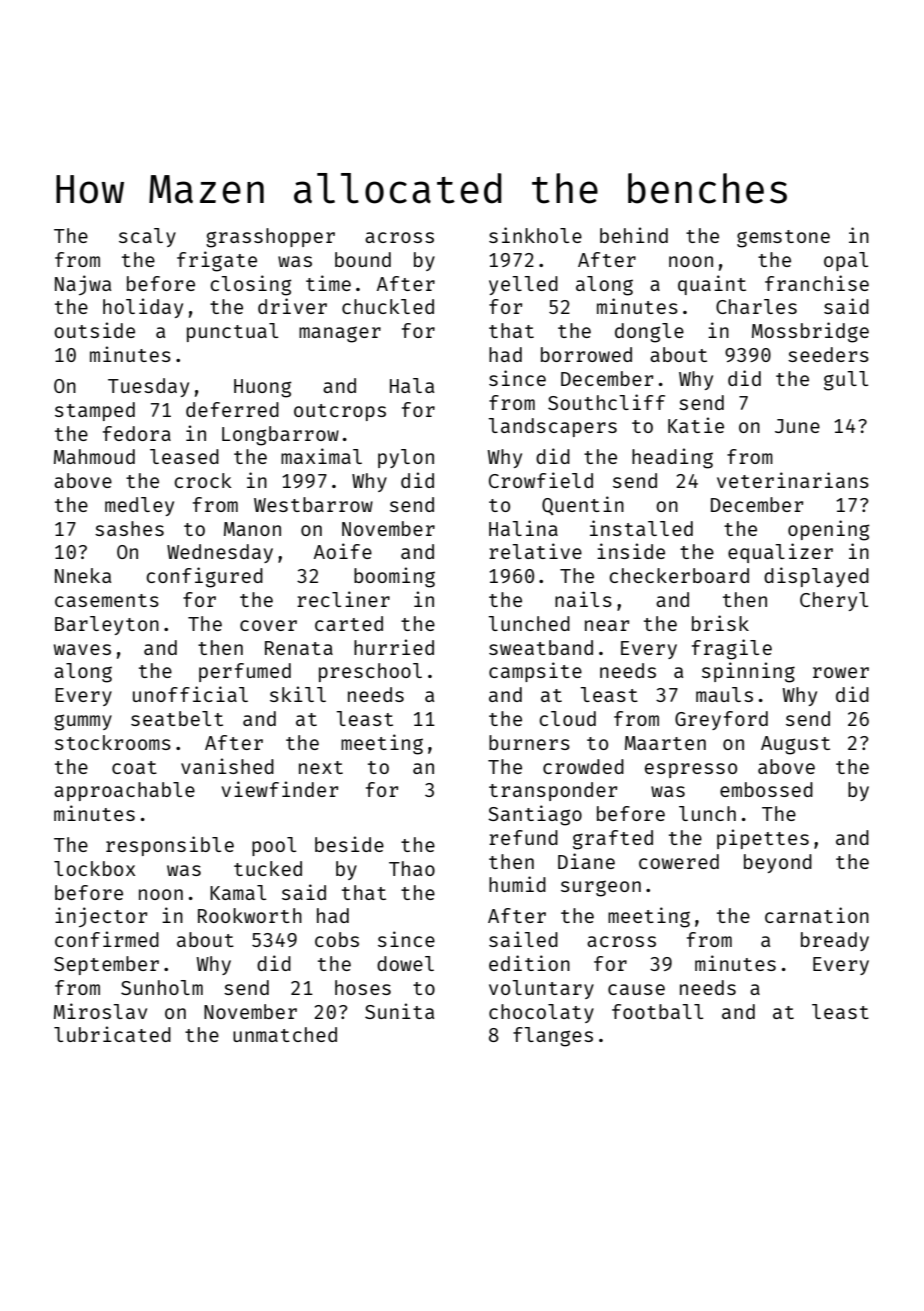 This screenshot has height=1311, width=924. What do you see at coordinates (321, 767) in the screenshot?
I see `next` at bounding box center [321, 767].
